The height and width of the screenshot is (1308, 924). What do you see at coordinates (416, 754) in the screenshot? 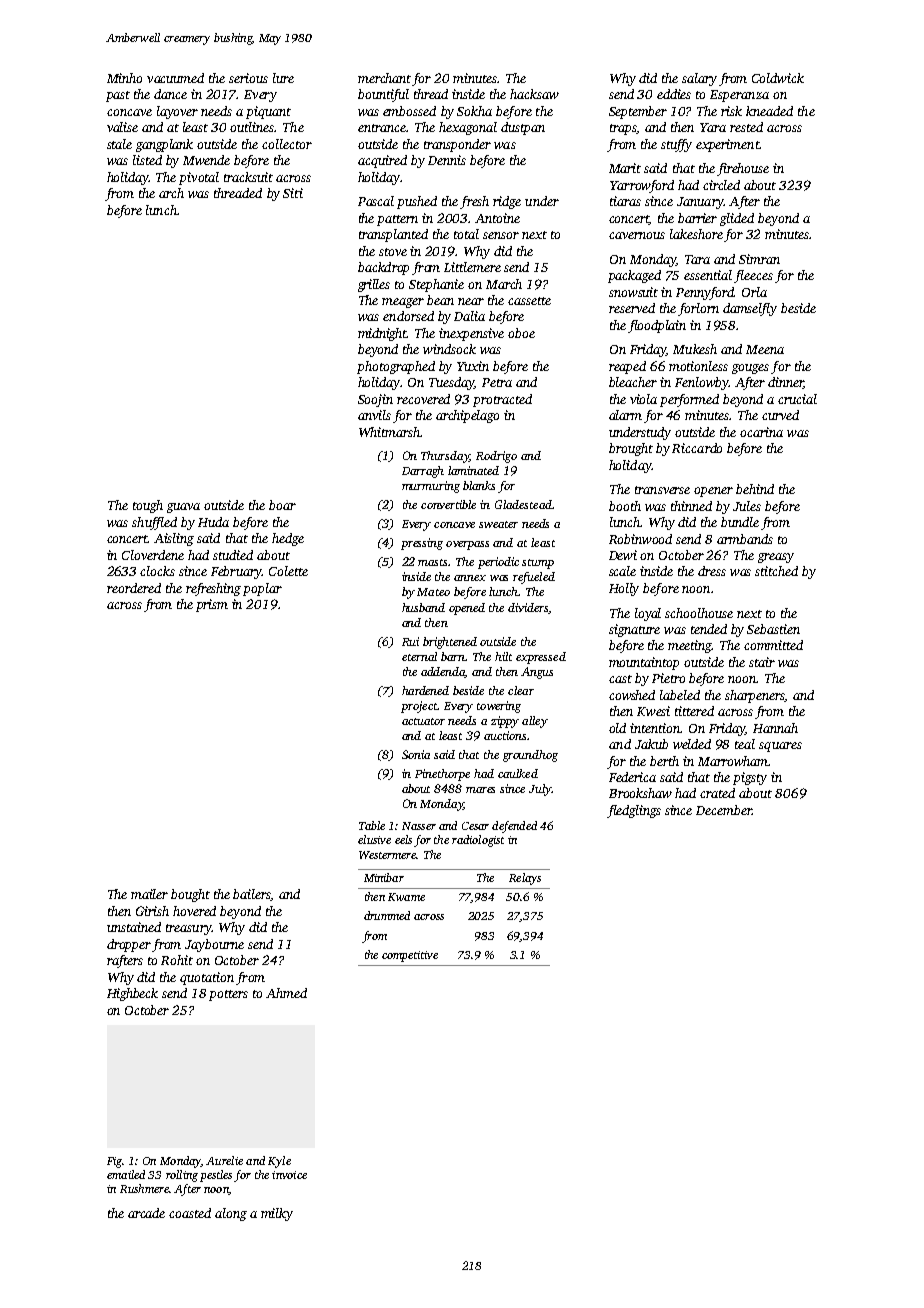
I see `Sonia` at bounding box center [416, 754].
